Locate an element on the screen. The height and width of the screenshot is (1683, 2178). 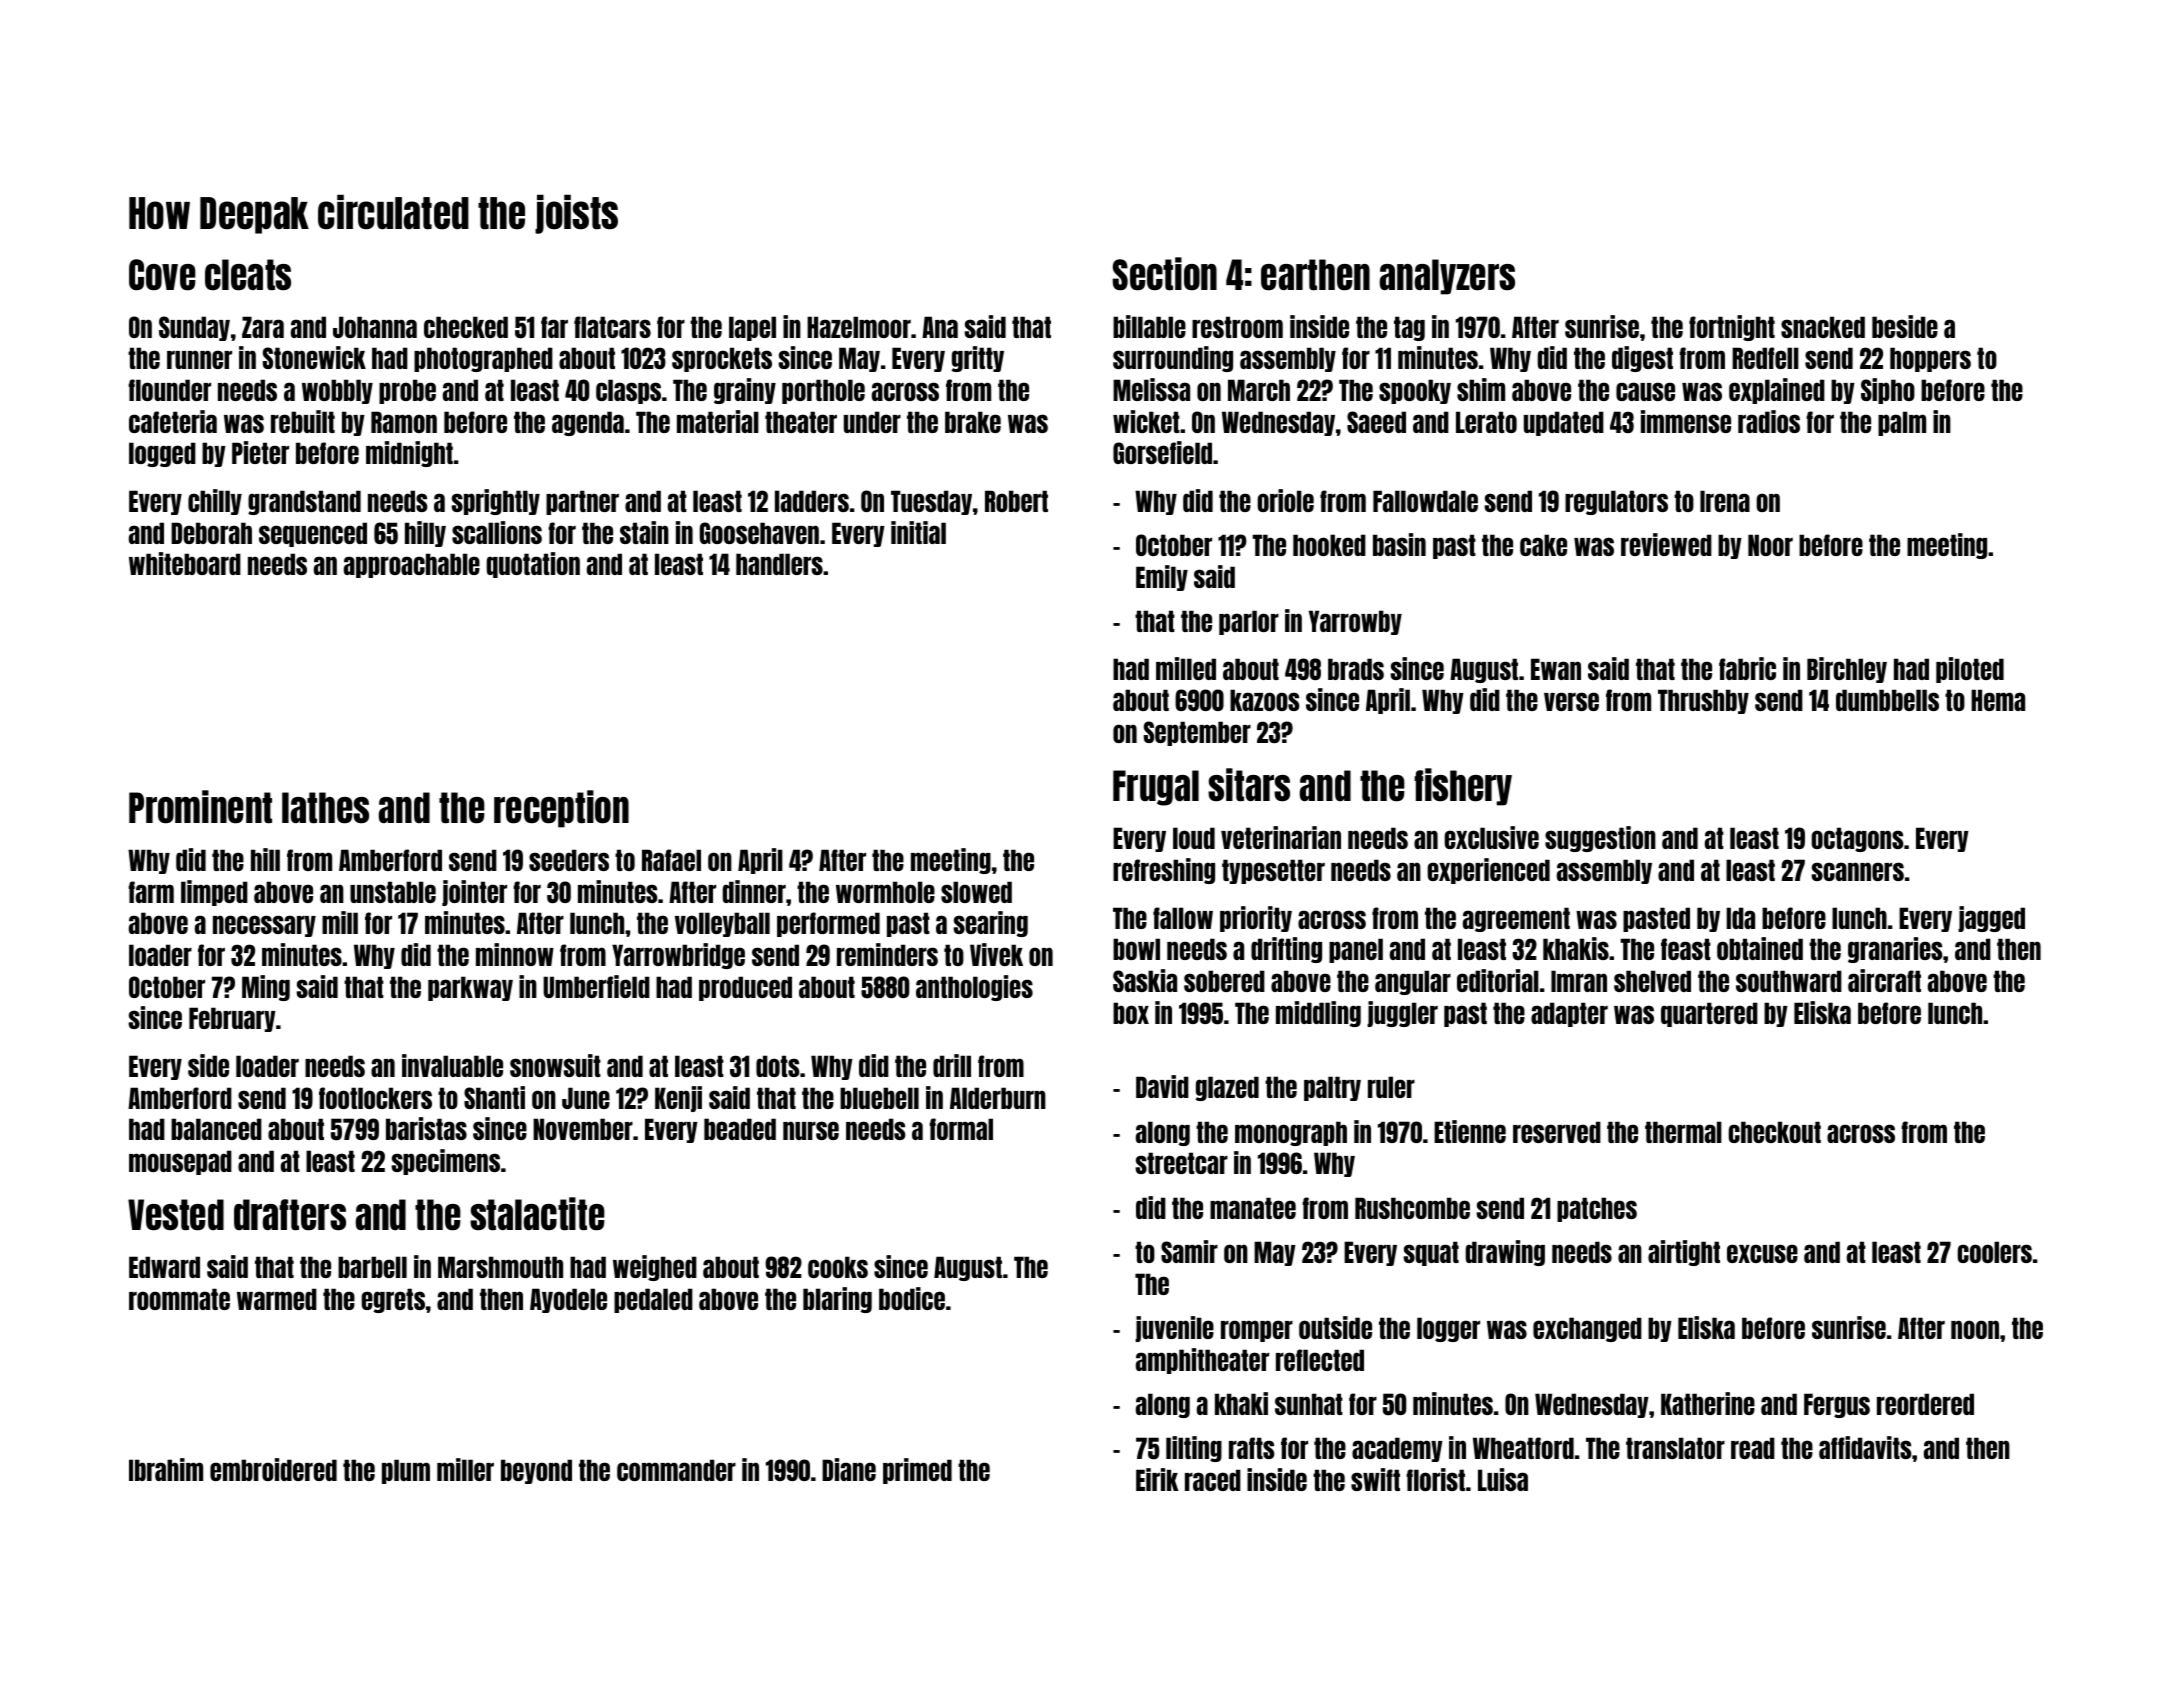
snacked is located at coordinates (1823, 327).
